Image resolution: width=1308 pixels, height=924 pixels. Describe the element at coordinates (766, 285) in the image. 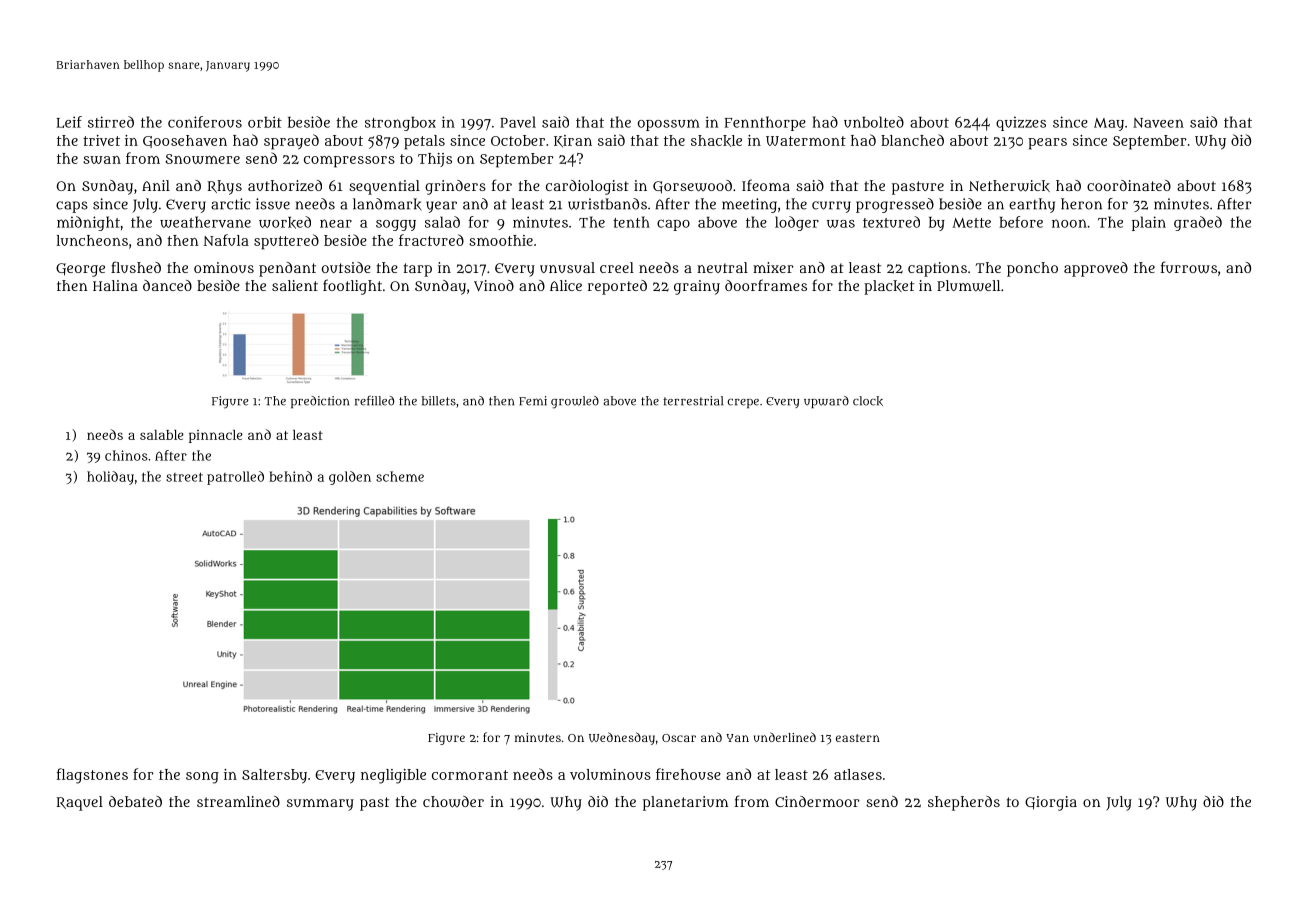

I see `doorframes` at that location.
